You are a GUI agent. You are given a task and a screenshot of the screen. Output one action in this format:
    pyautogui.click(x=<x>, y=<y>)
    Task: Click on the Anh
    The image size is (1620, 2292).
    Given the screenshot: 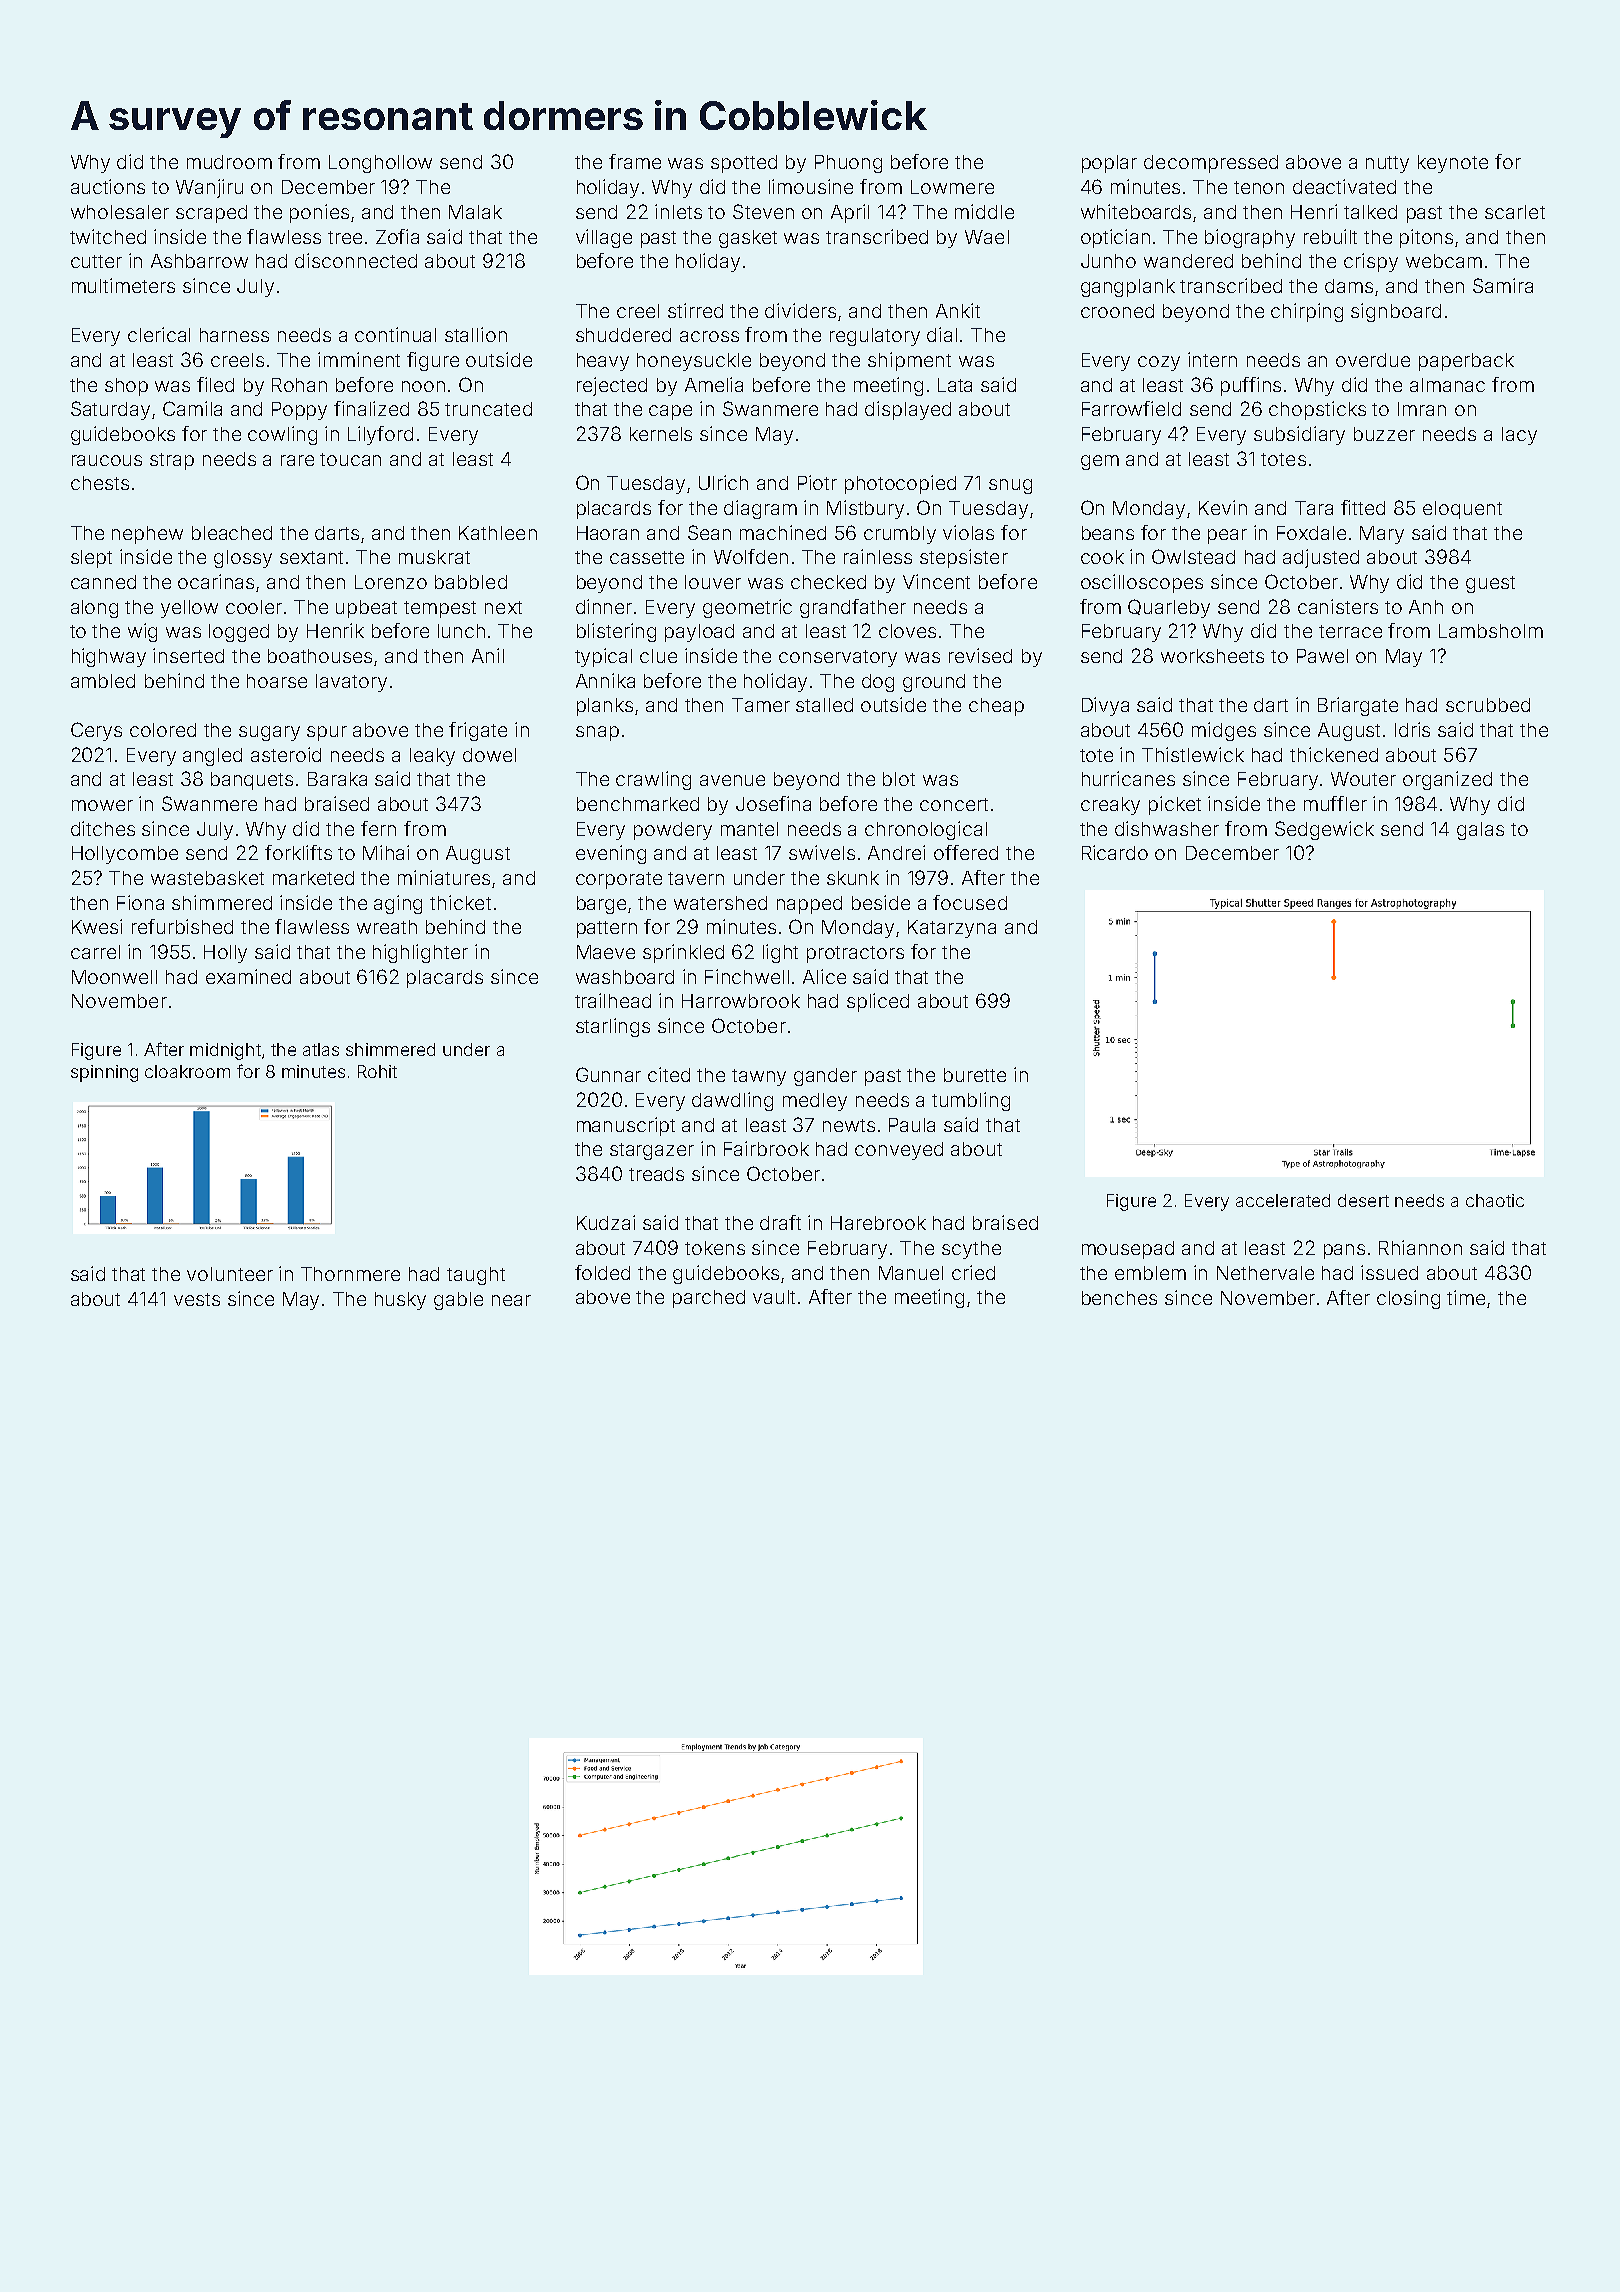 What is the action you would take?
    pyautogui.click(x=1426, y=607)
